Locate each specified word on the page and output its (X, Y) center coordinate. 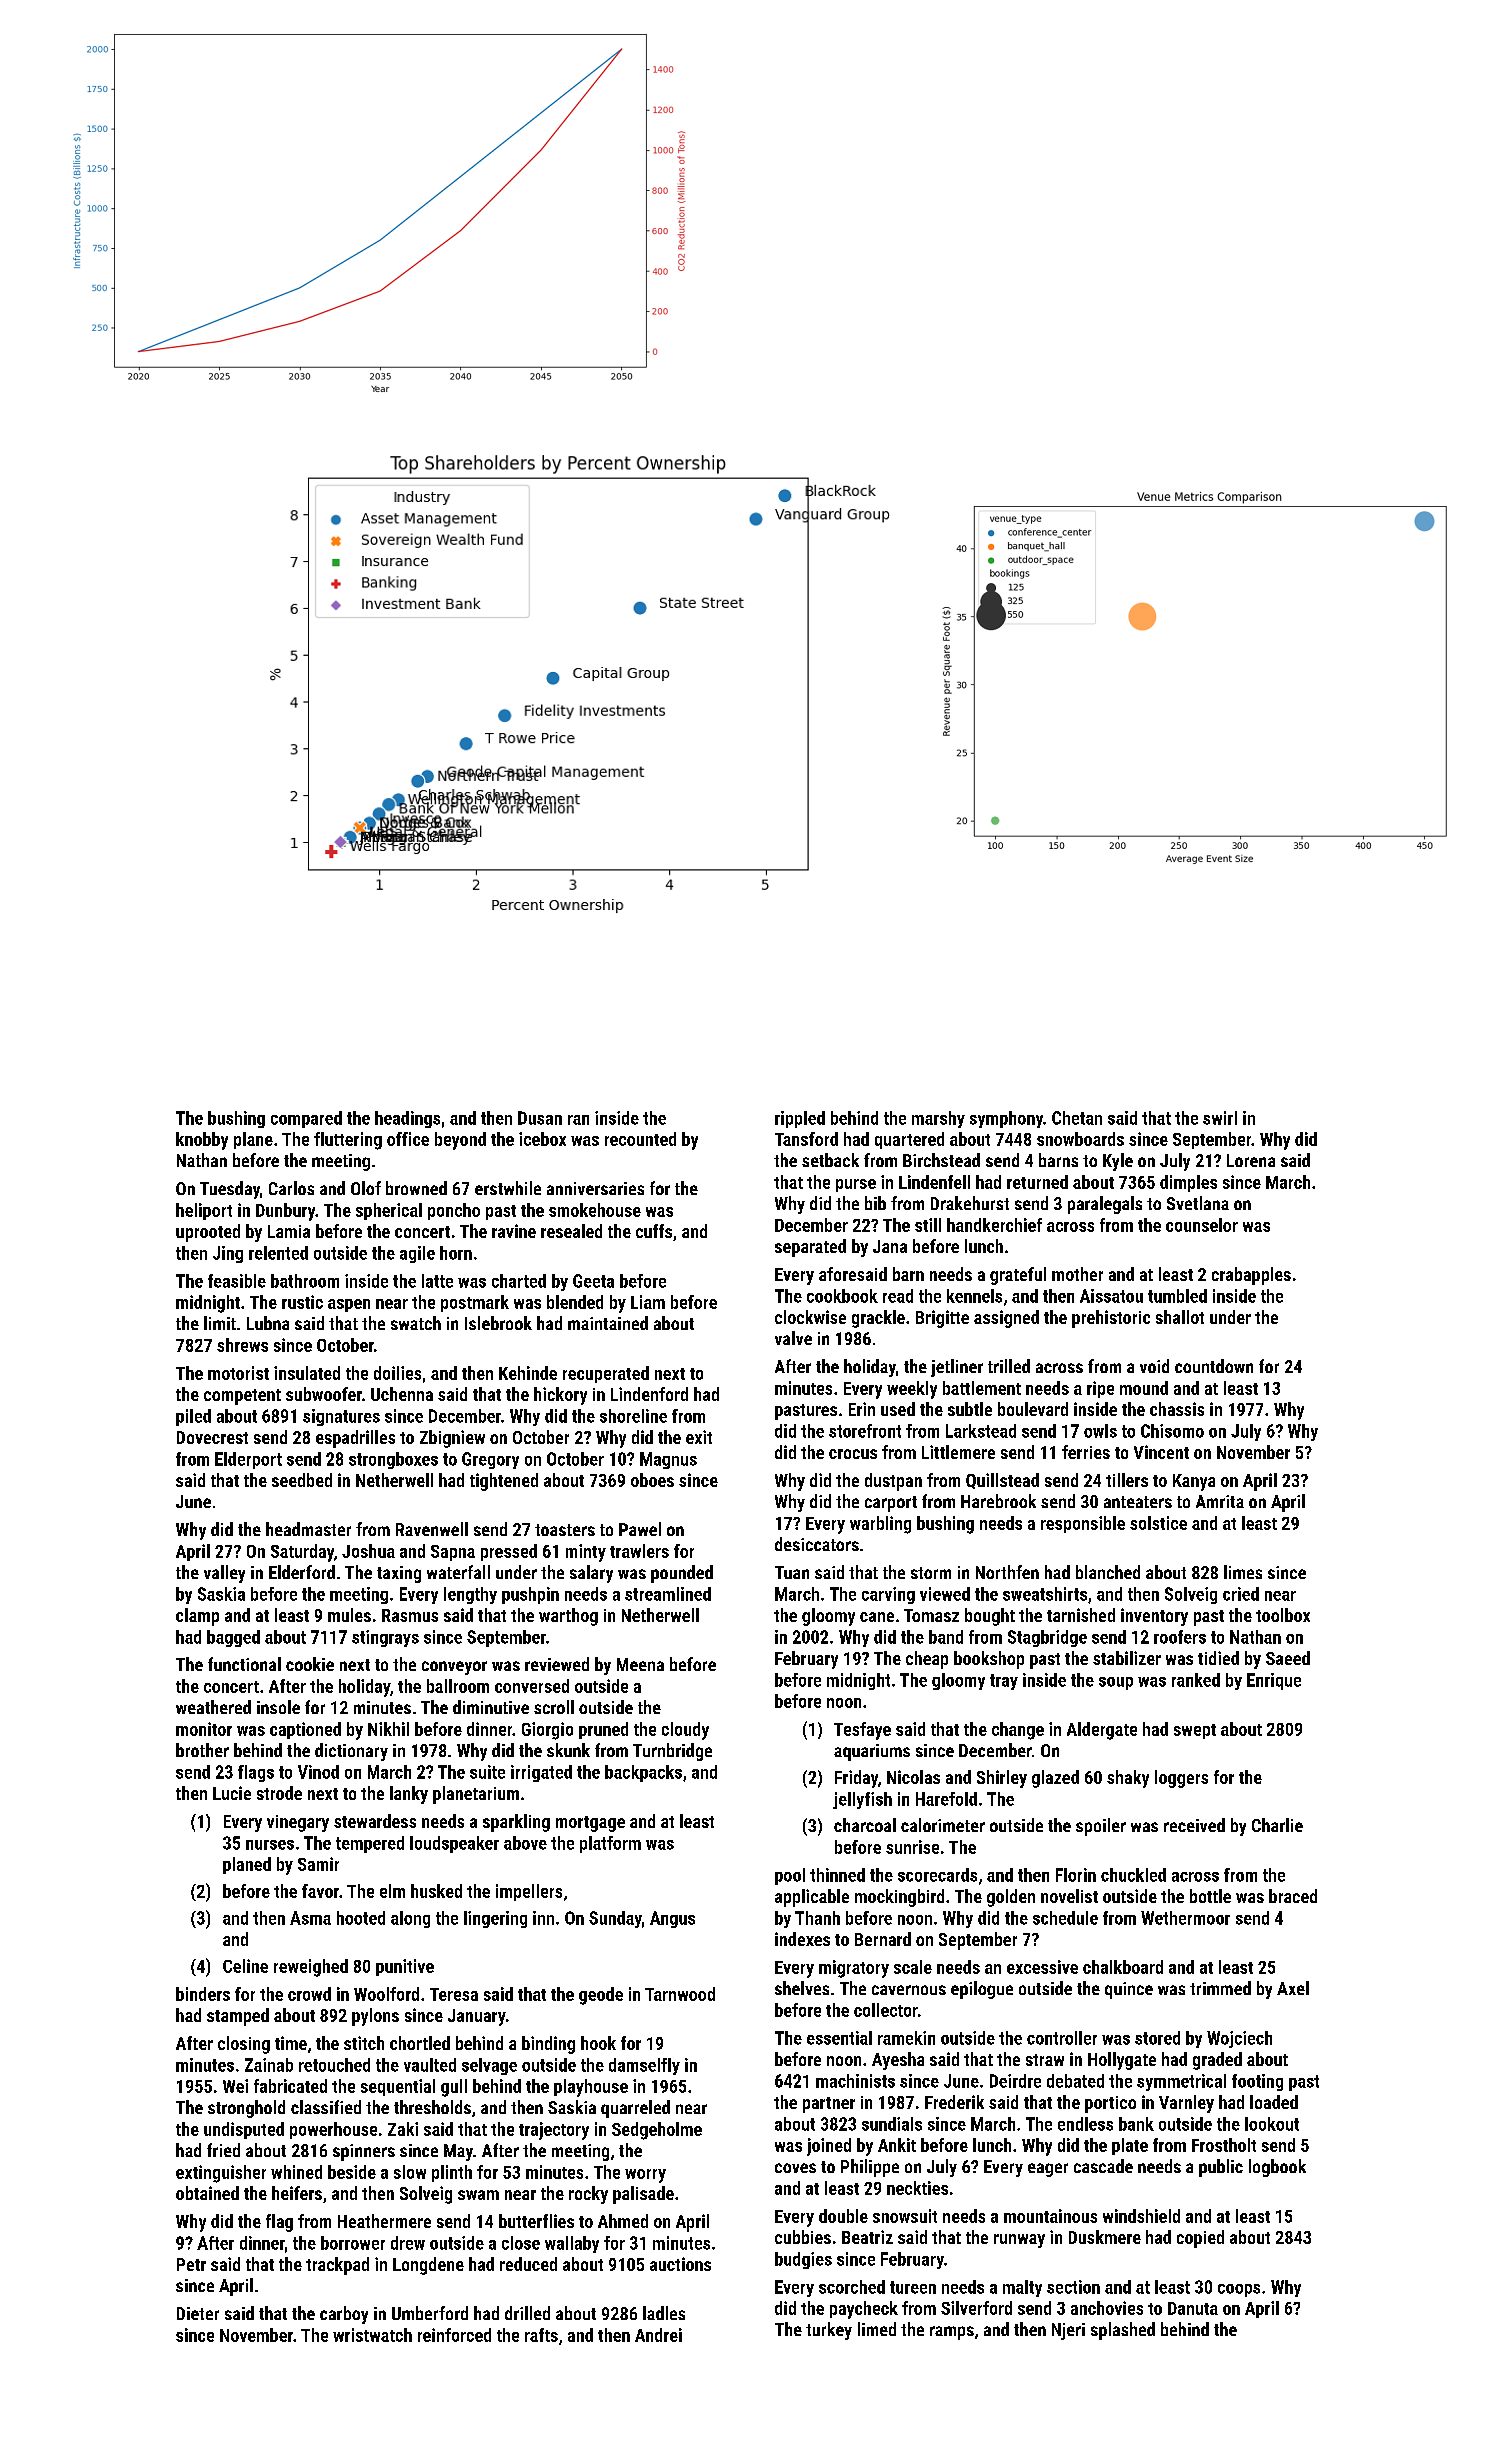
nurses (270, 1845)
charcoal (865, 1825)
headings (407, 1119)
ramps (952, 2333)
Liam (648, 1302)
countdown (1214, 1366)
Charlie (1277, 1825)
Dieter (198, 2313)
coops (1239, 2290)
